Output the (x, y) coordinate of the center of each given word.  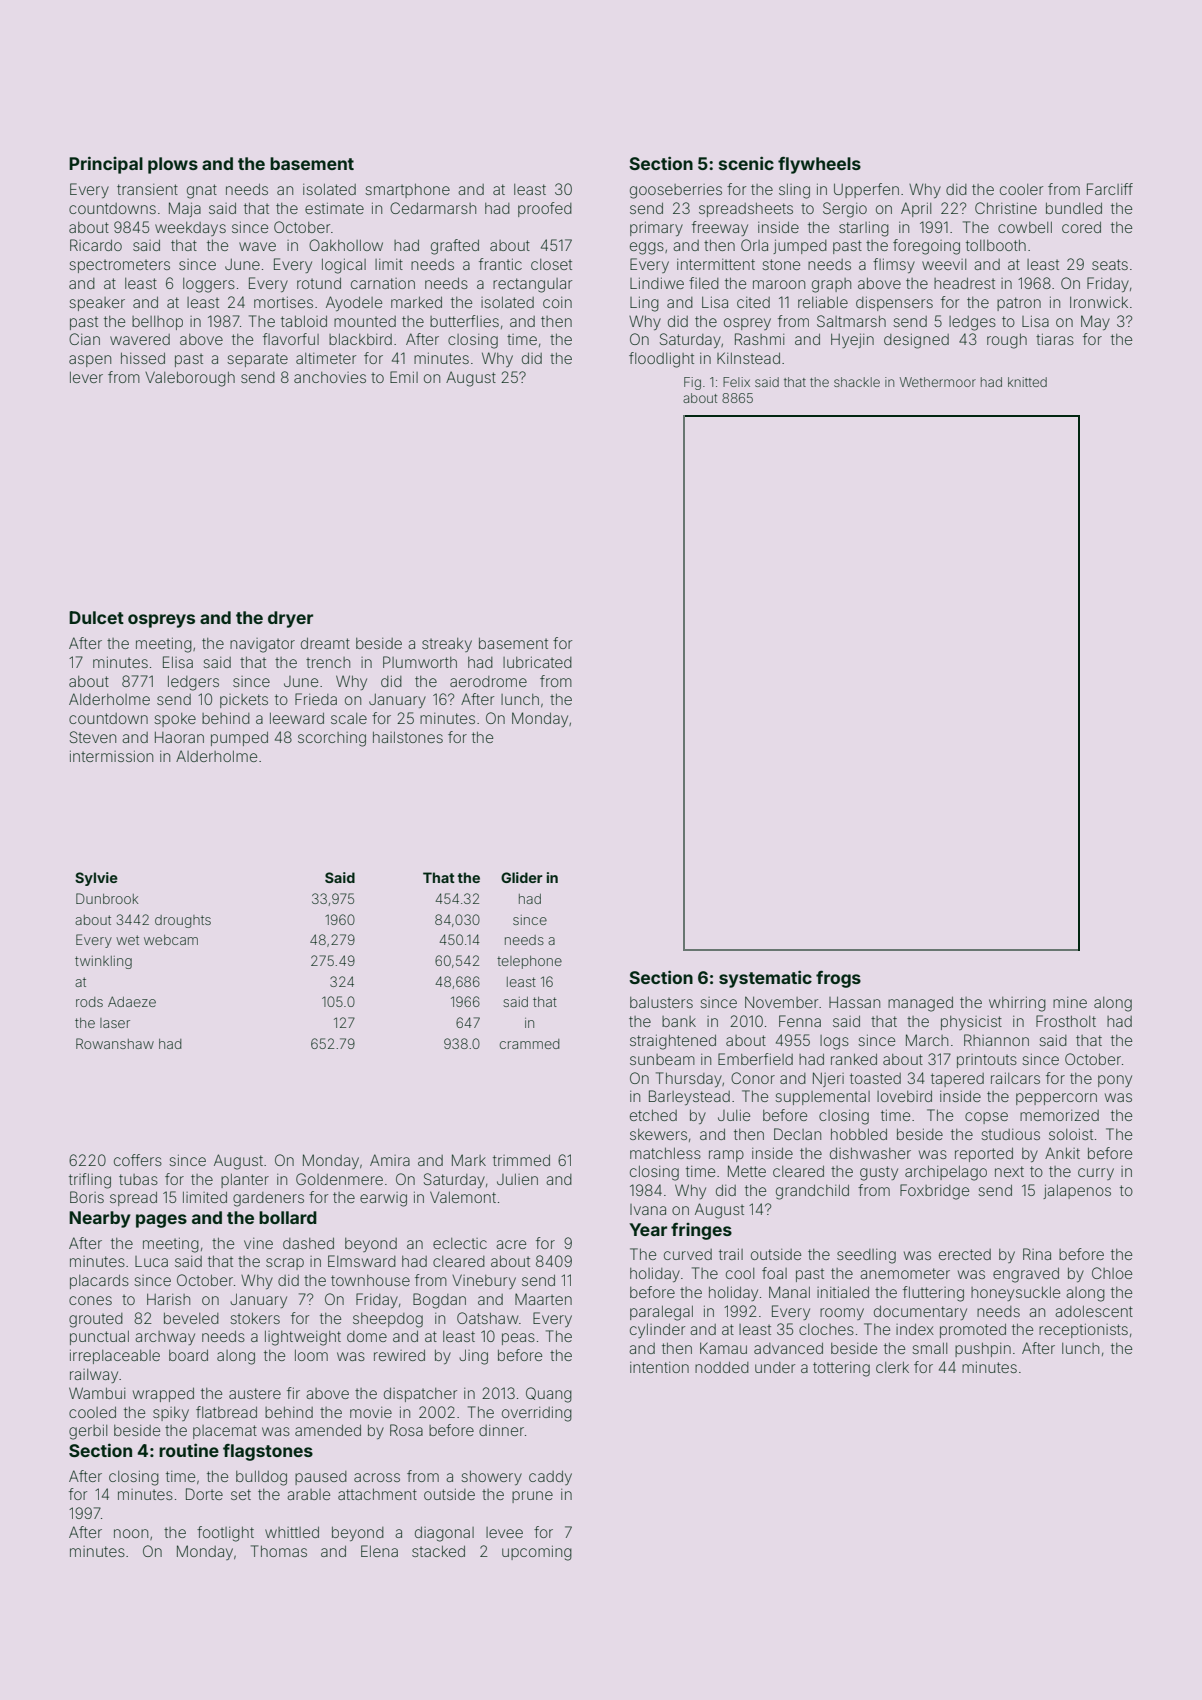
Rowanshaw (115, 1043)
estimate (334, 208)
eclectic (460, 1243)
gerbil (88, 1432)
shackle (857, 382)
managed (920, 1004)
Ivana (648, 1209)
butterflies (464, 321)
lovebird (904, 1096)
